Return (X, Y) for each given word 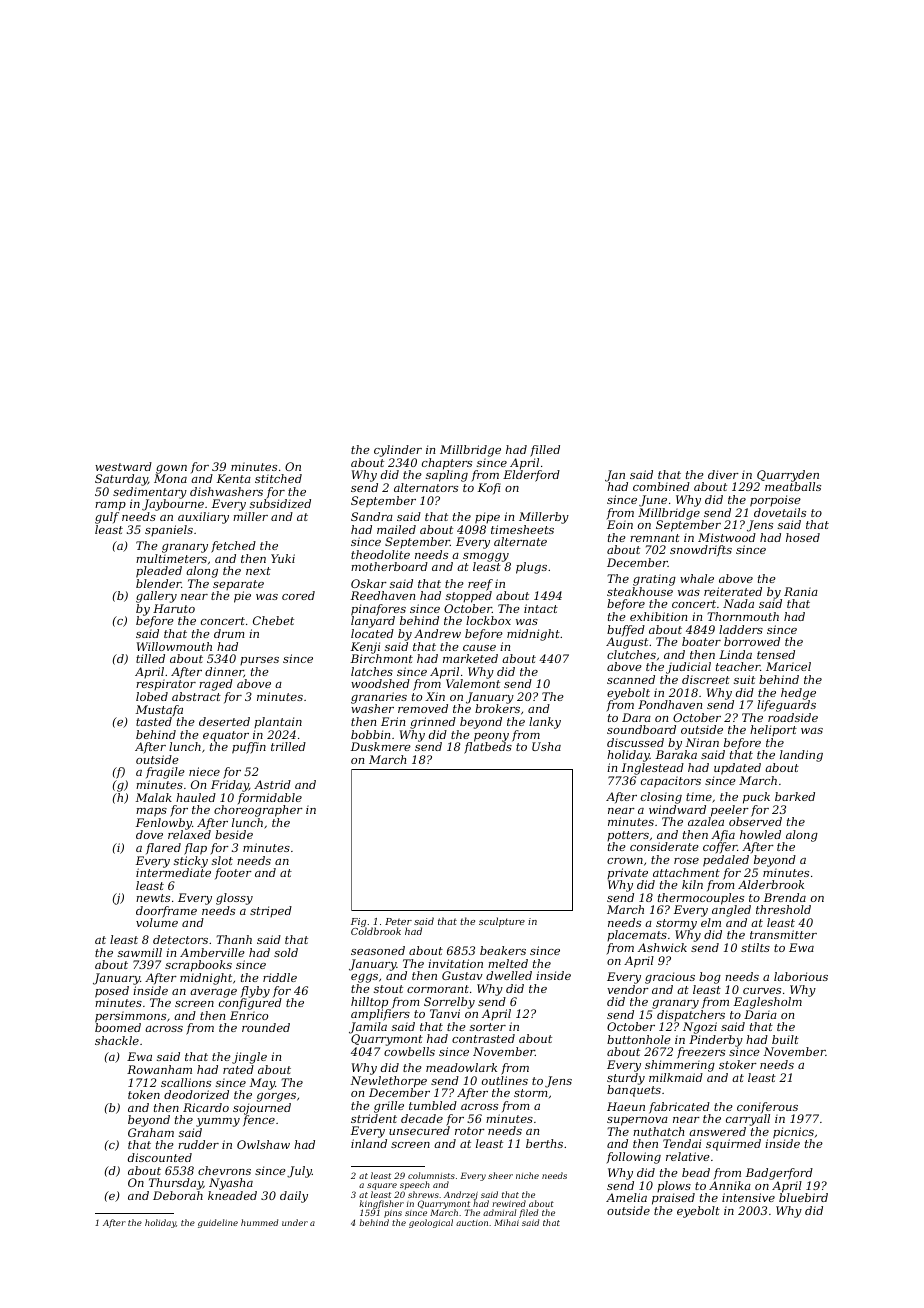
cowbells (409, 1051)
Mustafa (159, 711)
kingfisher (381, 1205)
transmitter (783, 934)
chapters (447, 464)
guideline (218, 1223)
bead (696, 1172)
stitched (278, 478)
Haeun (626, 1106)
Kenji (365, 648)
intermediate (173, 872)
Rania (801, 591)
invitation (455, 963)
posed (112, 992)
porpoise (775, 501)
